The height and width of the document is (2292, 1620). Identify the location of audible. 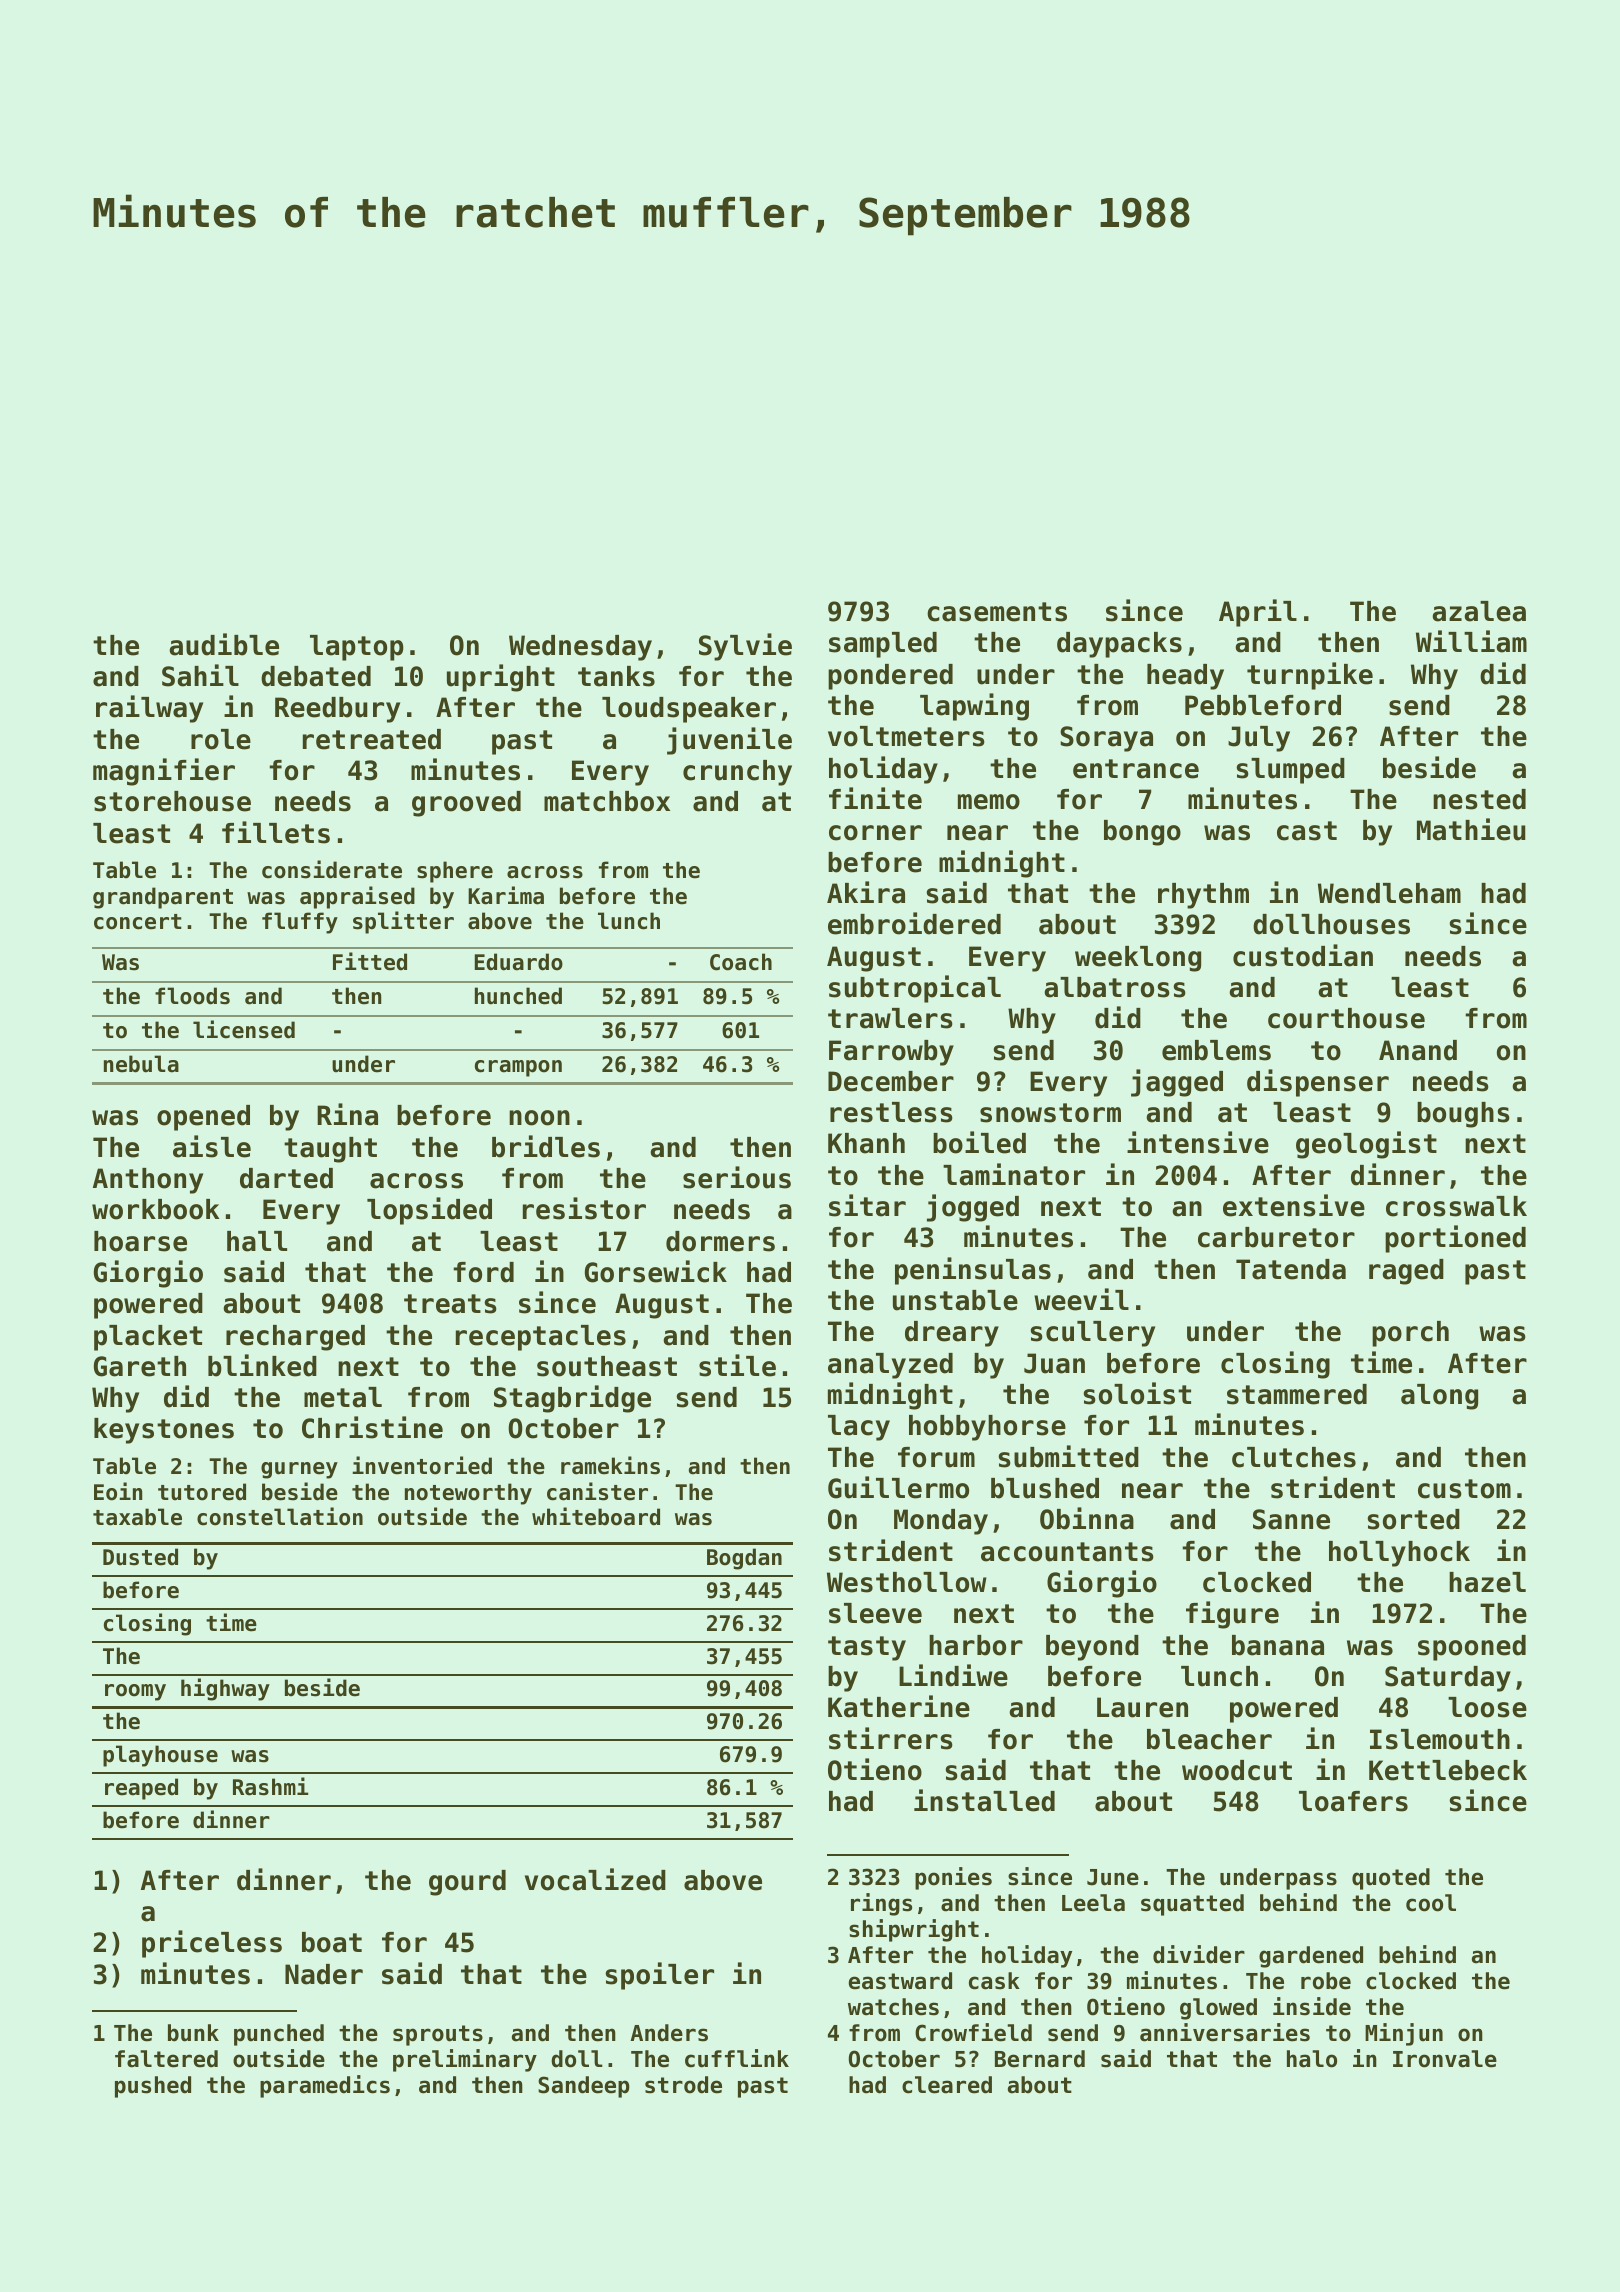
(224, 644).
